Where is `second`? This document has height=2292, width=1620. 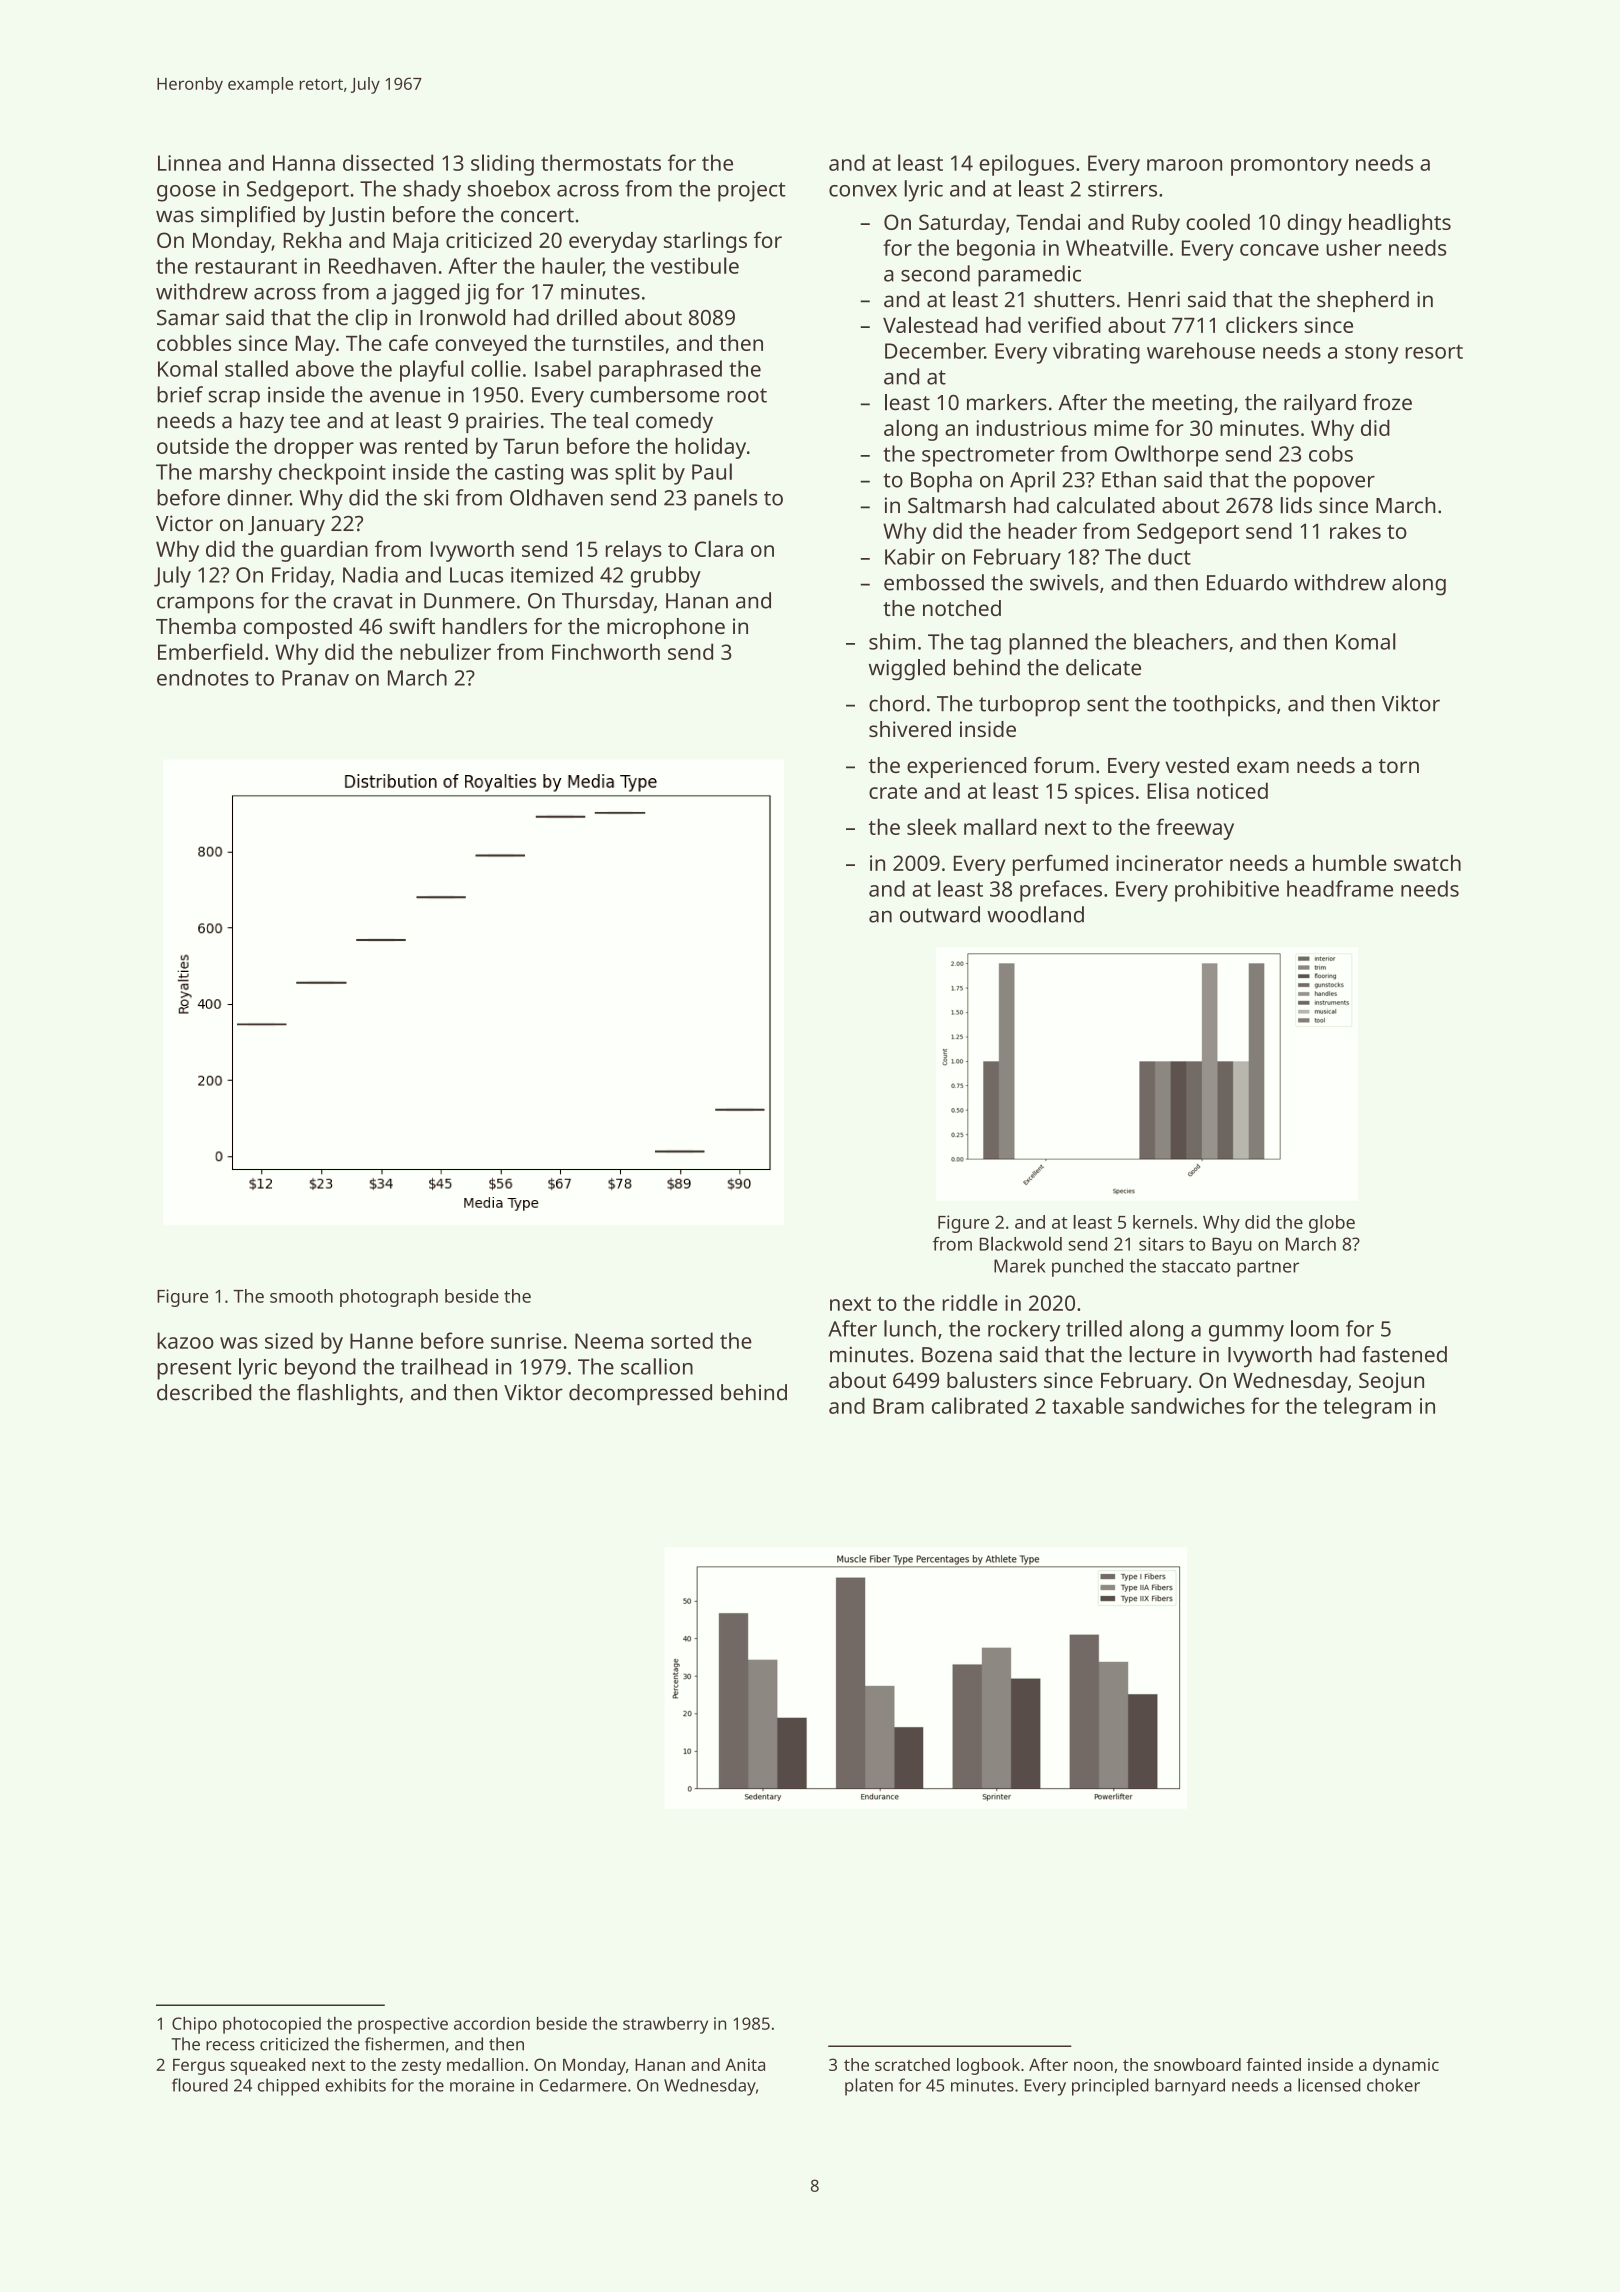
second is located at coordinates (935, 273).
